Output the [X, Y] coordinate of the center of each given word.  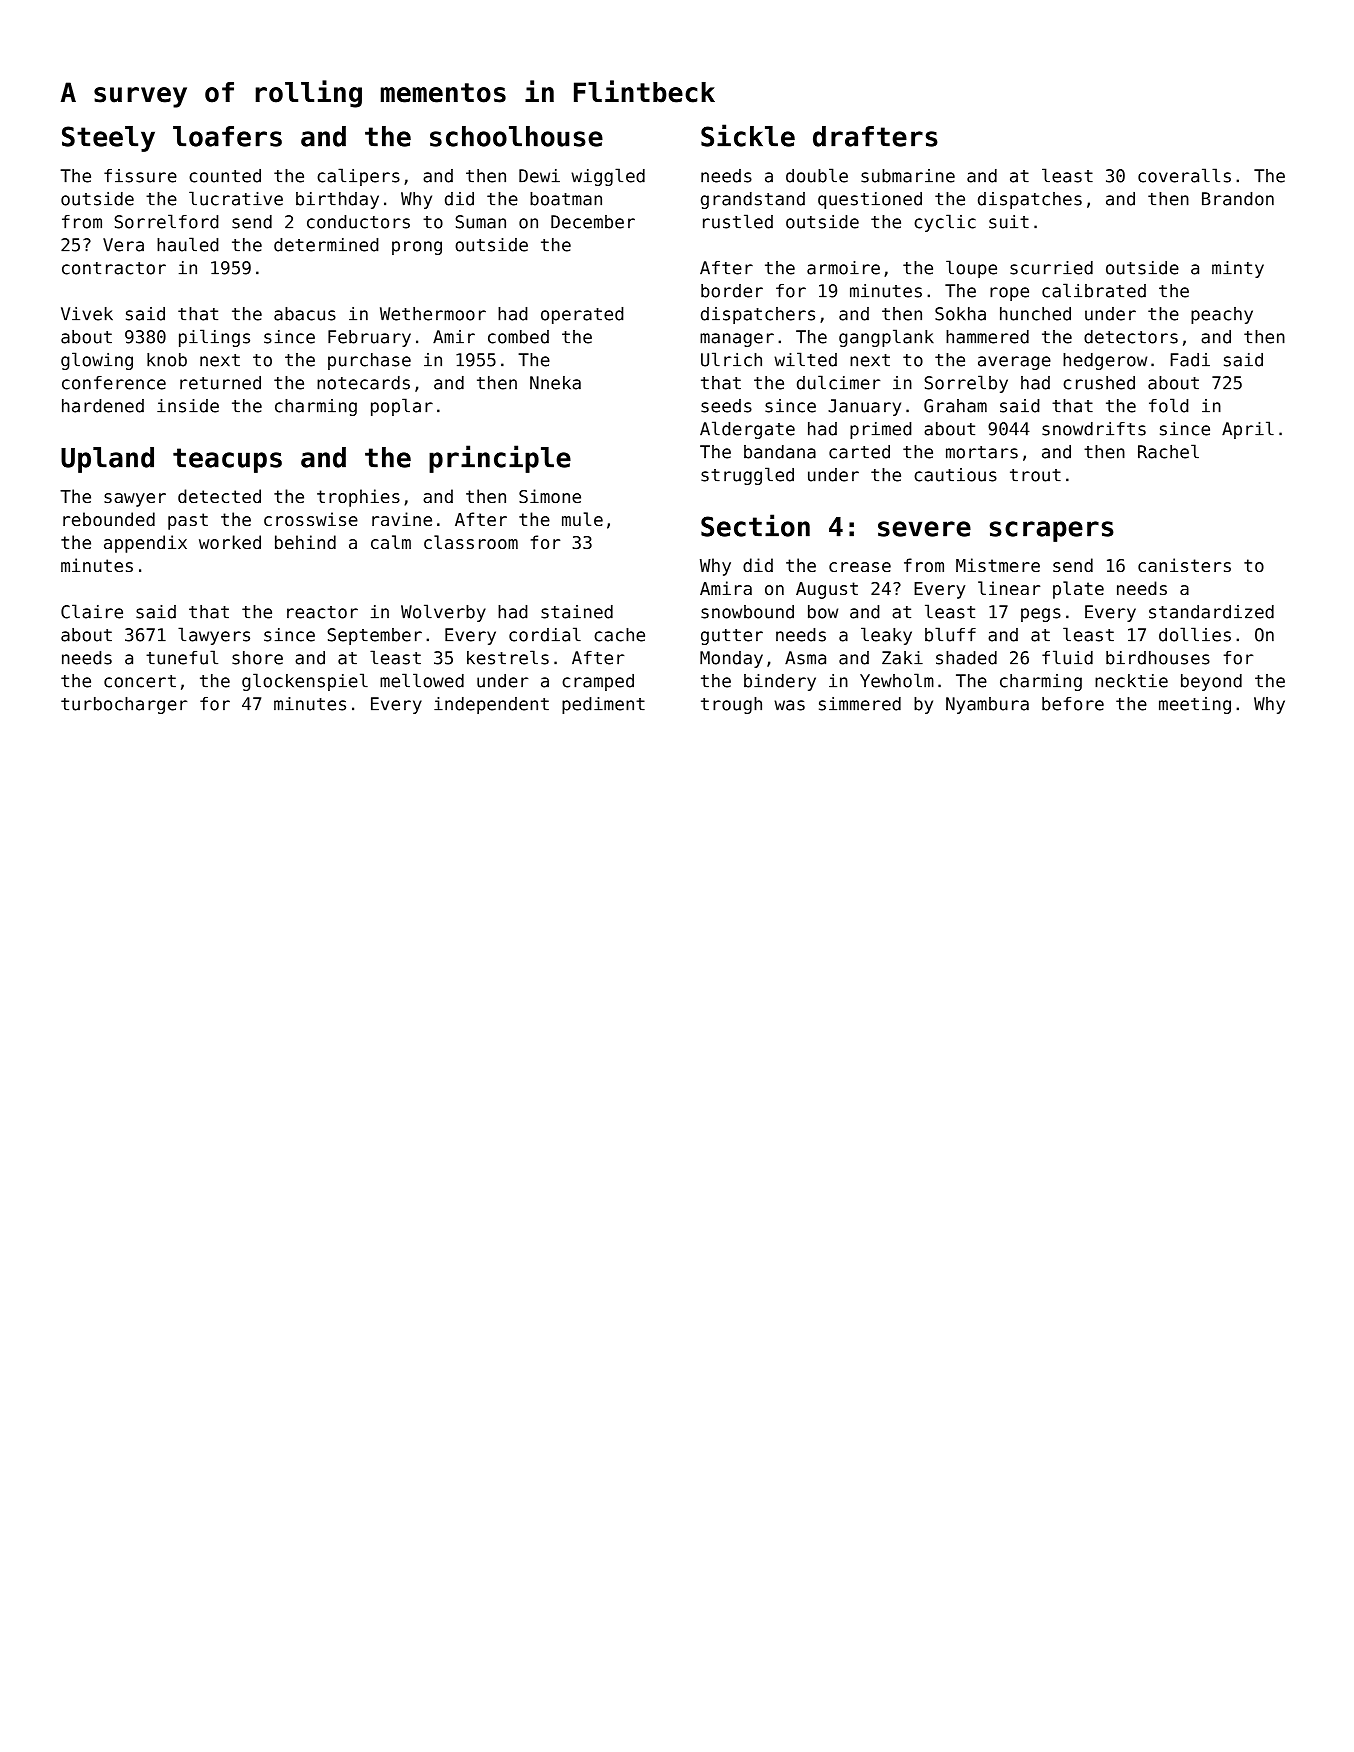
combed [518, 337]
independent [491, 705]
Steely [108, 139]
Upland [107, 460]
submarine [908, 176]
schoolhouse [516, 136]
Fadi [1190, 360]
